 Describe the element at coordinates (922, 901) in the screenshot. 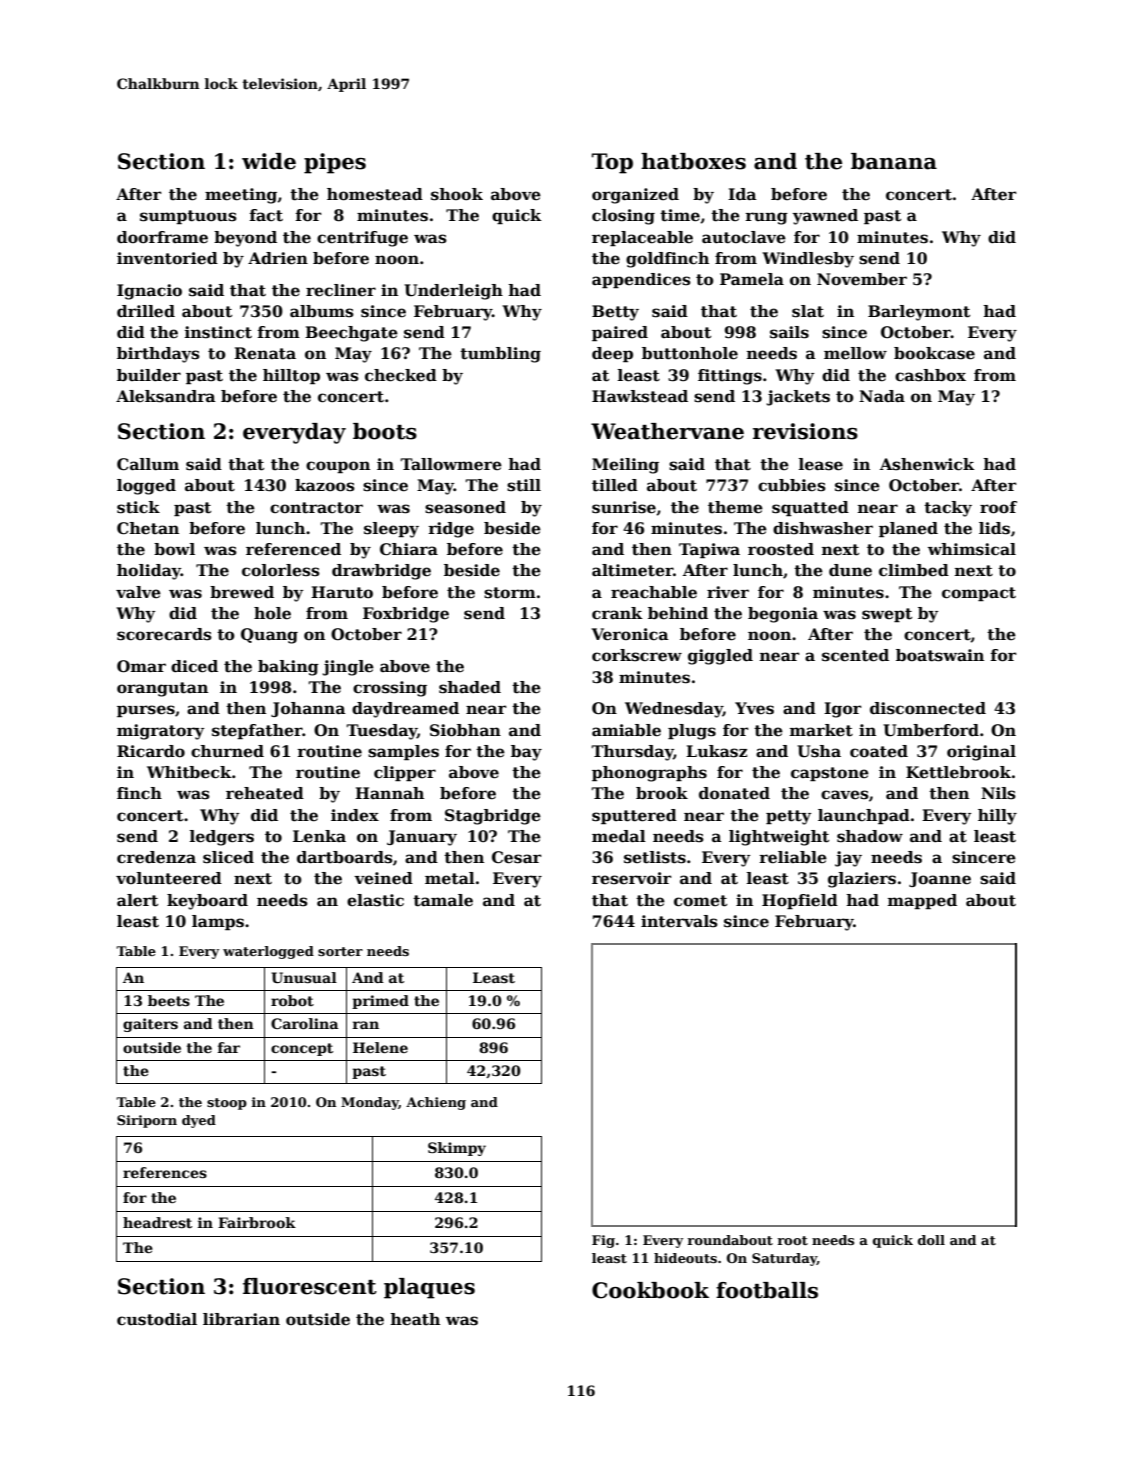

I see `mapped` at that location.
